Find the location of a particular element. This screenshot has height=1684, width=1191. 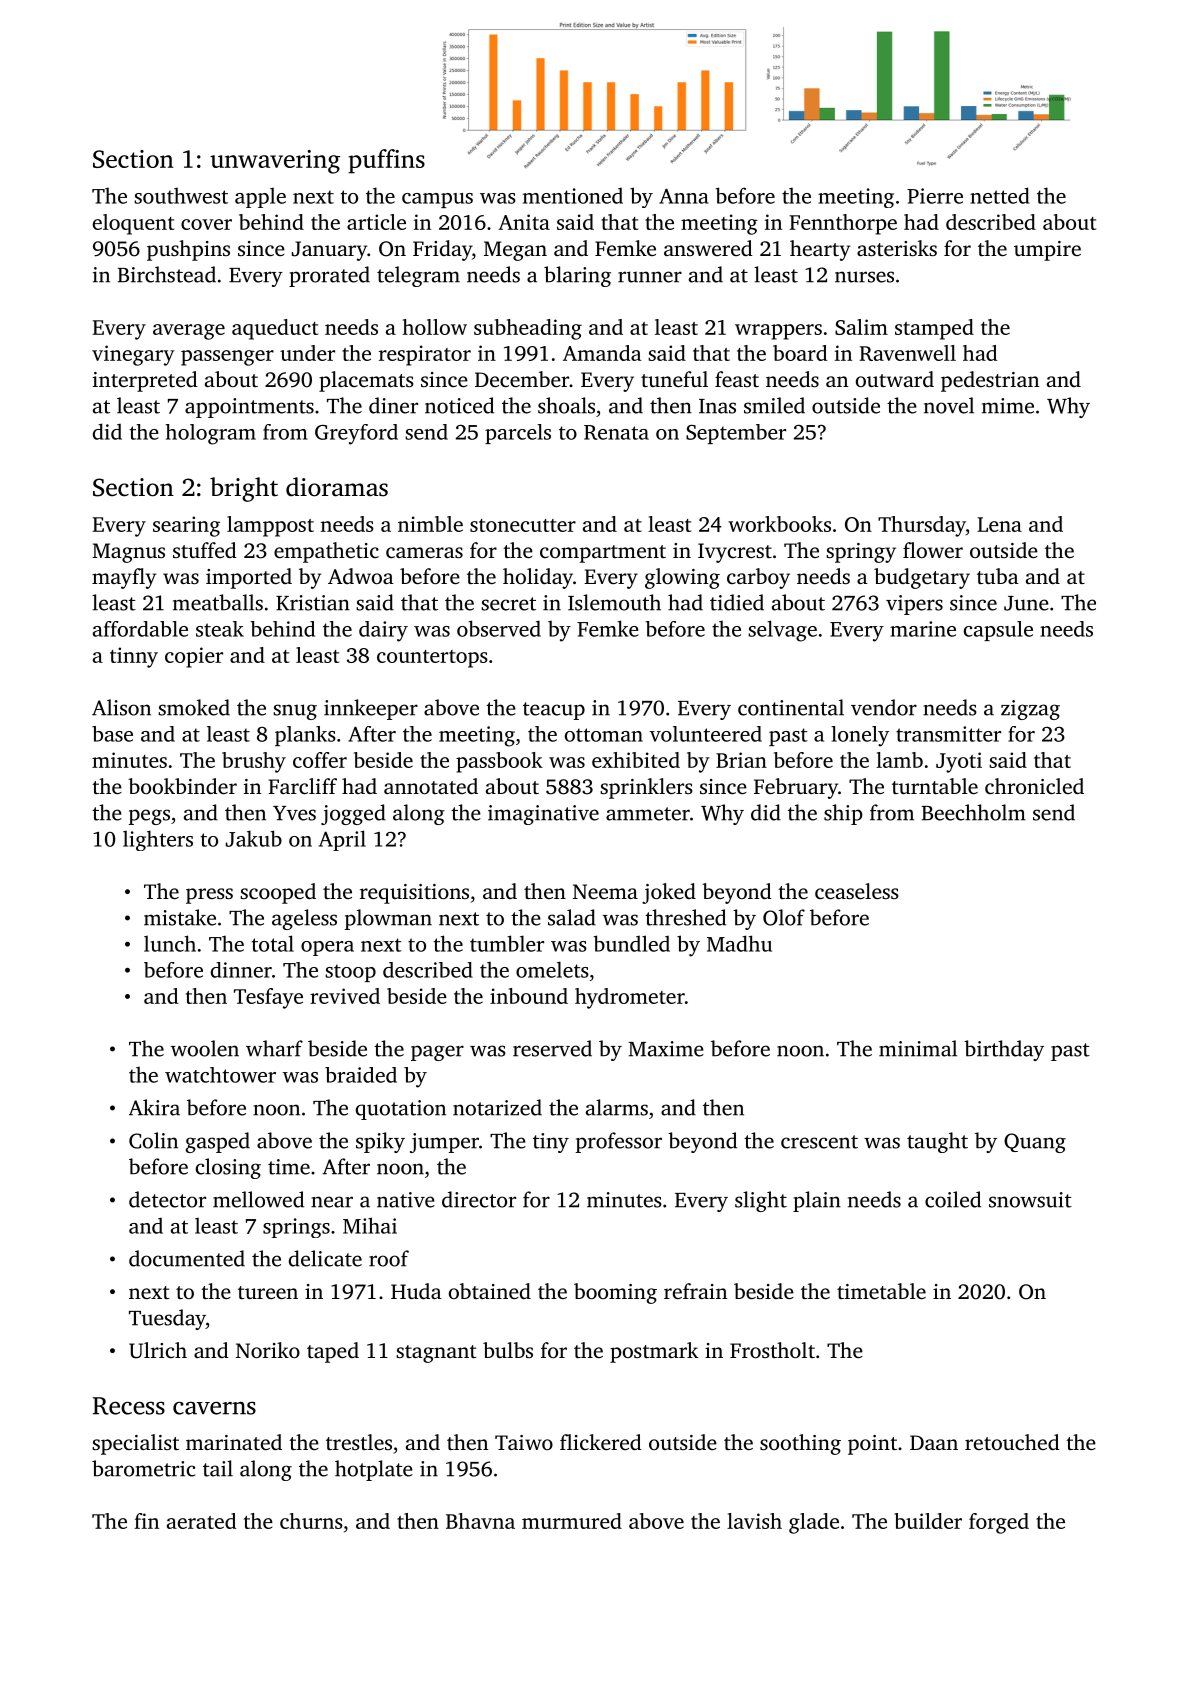

retouched is located at coordinates (1012, 1442).
